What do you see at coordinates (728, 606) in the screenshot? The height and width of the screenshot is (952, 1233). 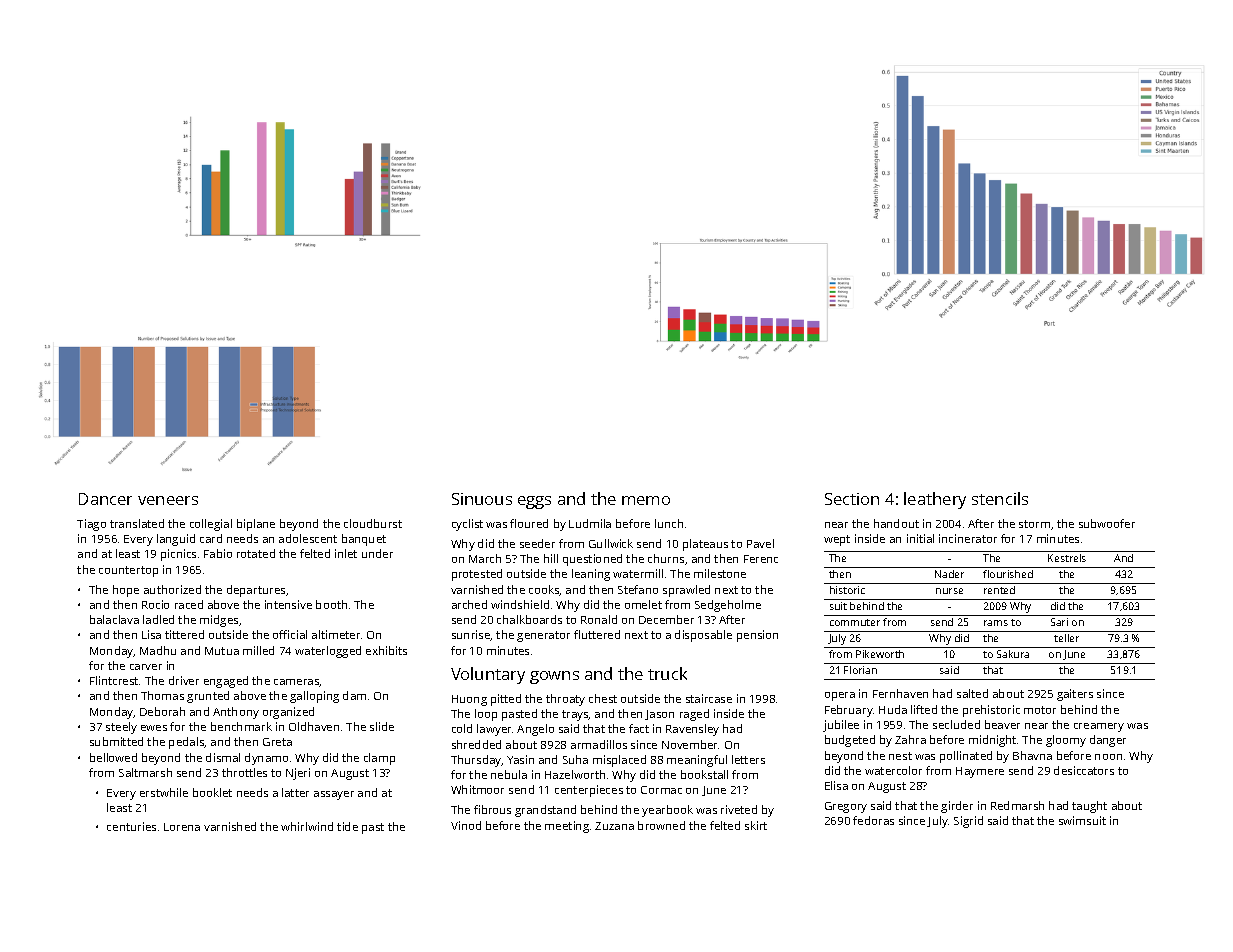 I see `Sedgeholme` at bounding box center [728, 606].
